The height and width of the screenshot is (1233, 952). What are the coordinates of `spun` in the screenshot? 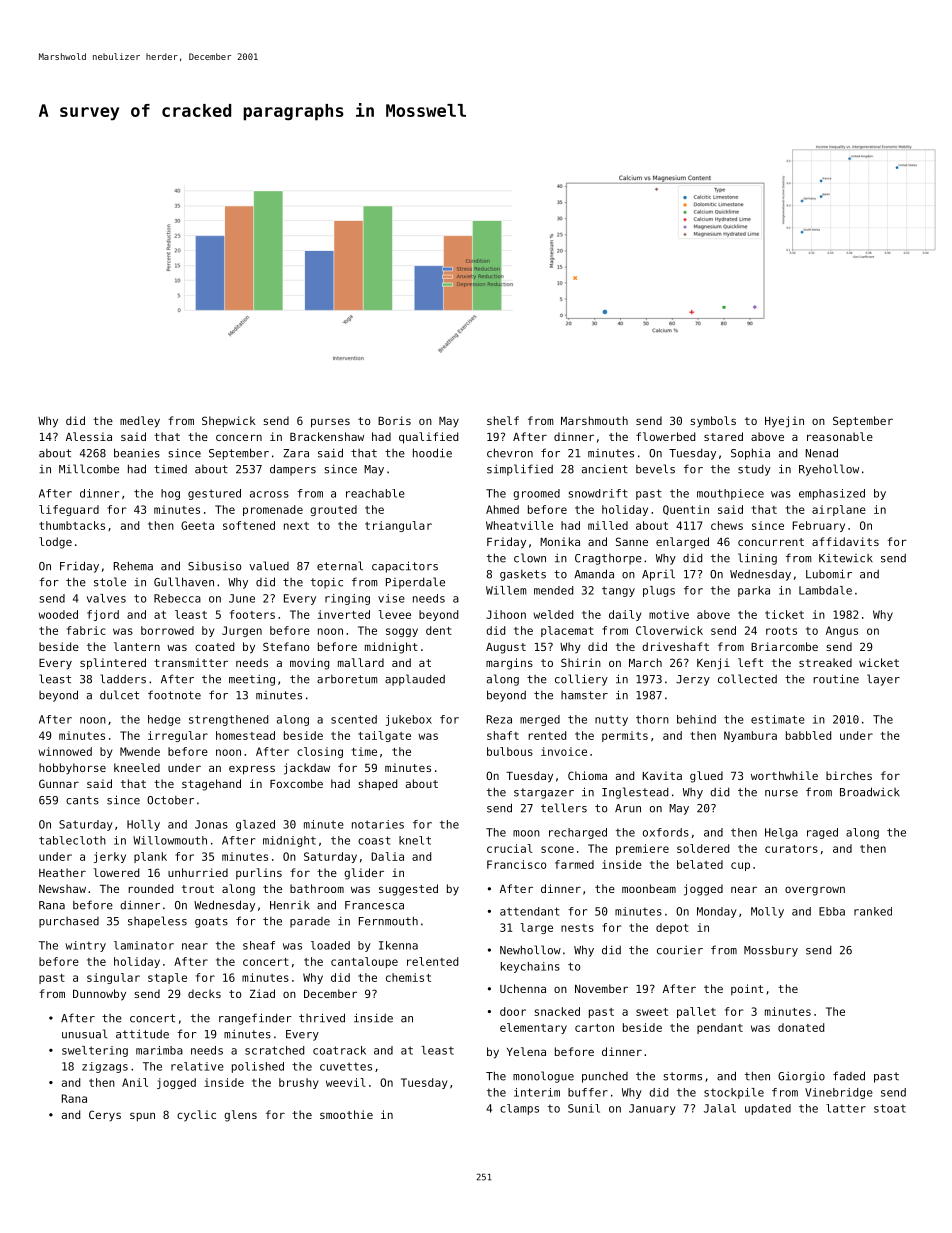 It's located at (142, 1117).
